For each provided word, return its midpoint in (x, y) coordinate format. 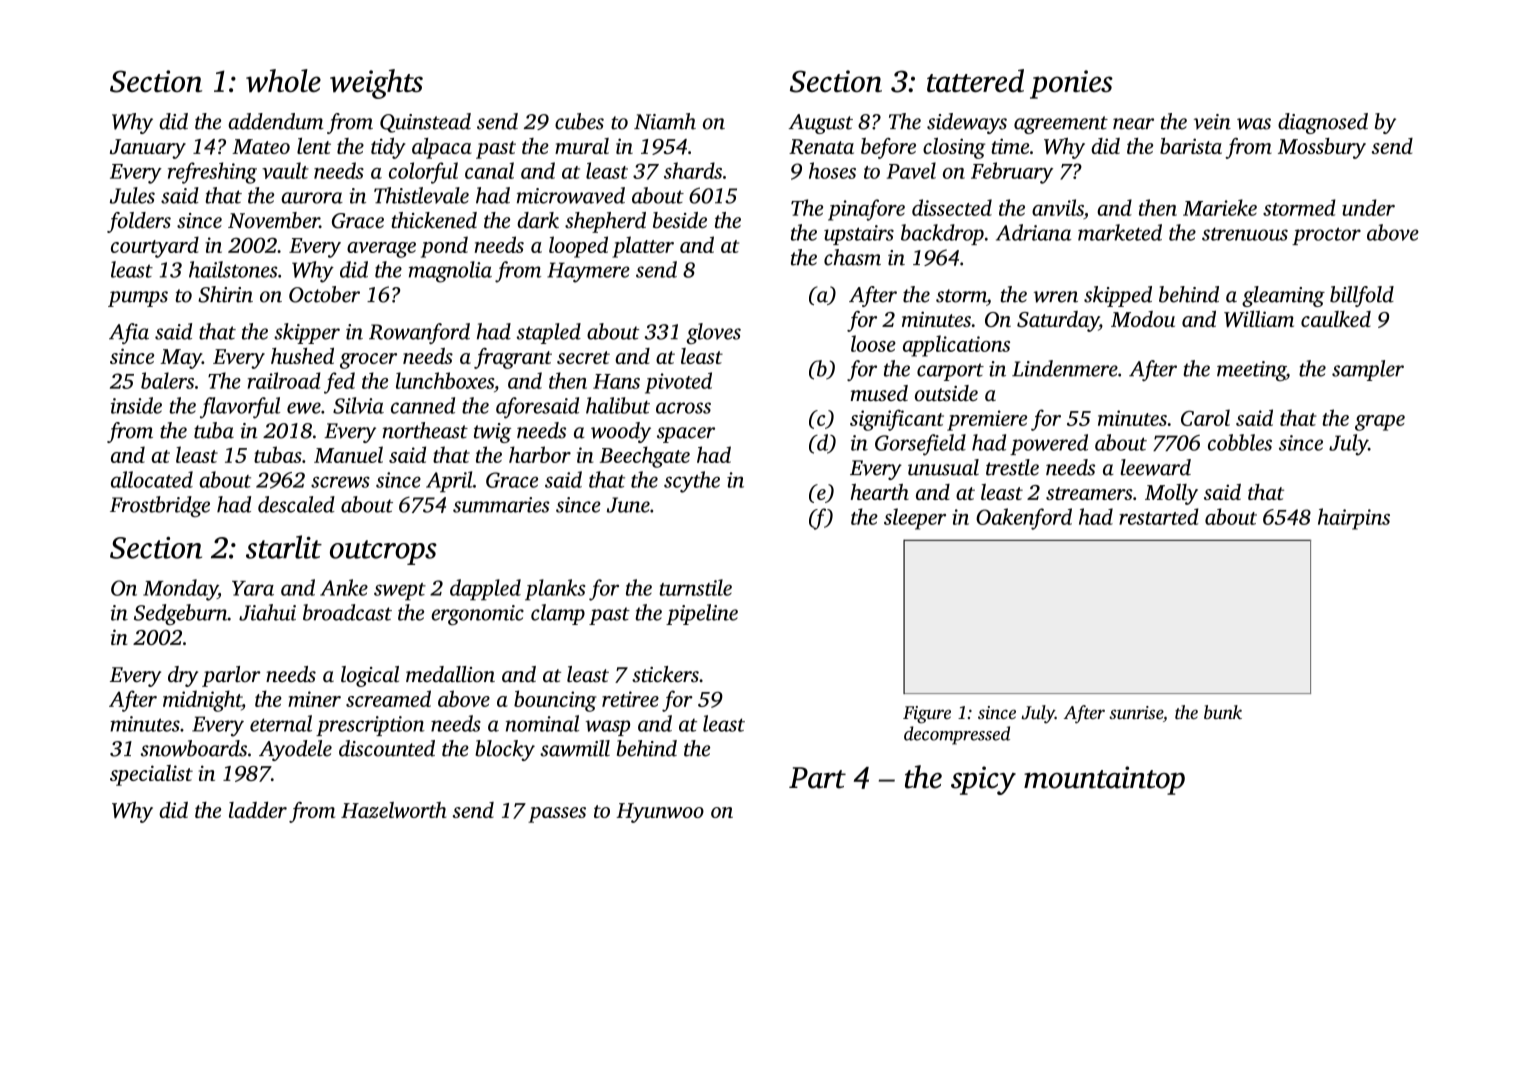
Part (817, 778)
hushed (302, 356)
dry (183, 676)
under (1368, 207)
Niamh (665, 121)
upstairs (859, 235)
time (1010, 146)
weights (376, 84)
